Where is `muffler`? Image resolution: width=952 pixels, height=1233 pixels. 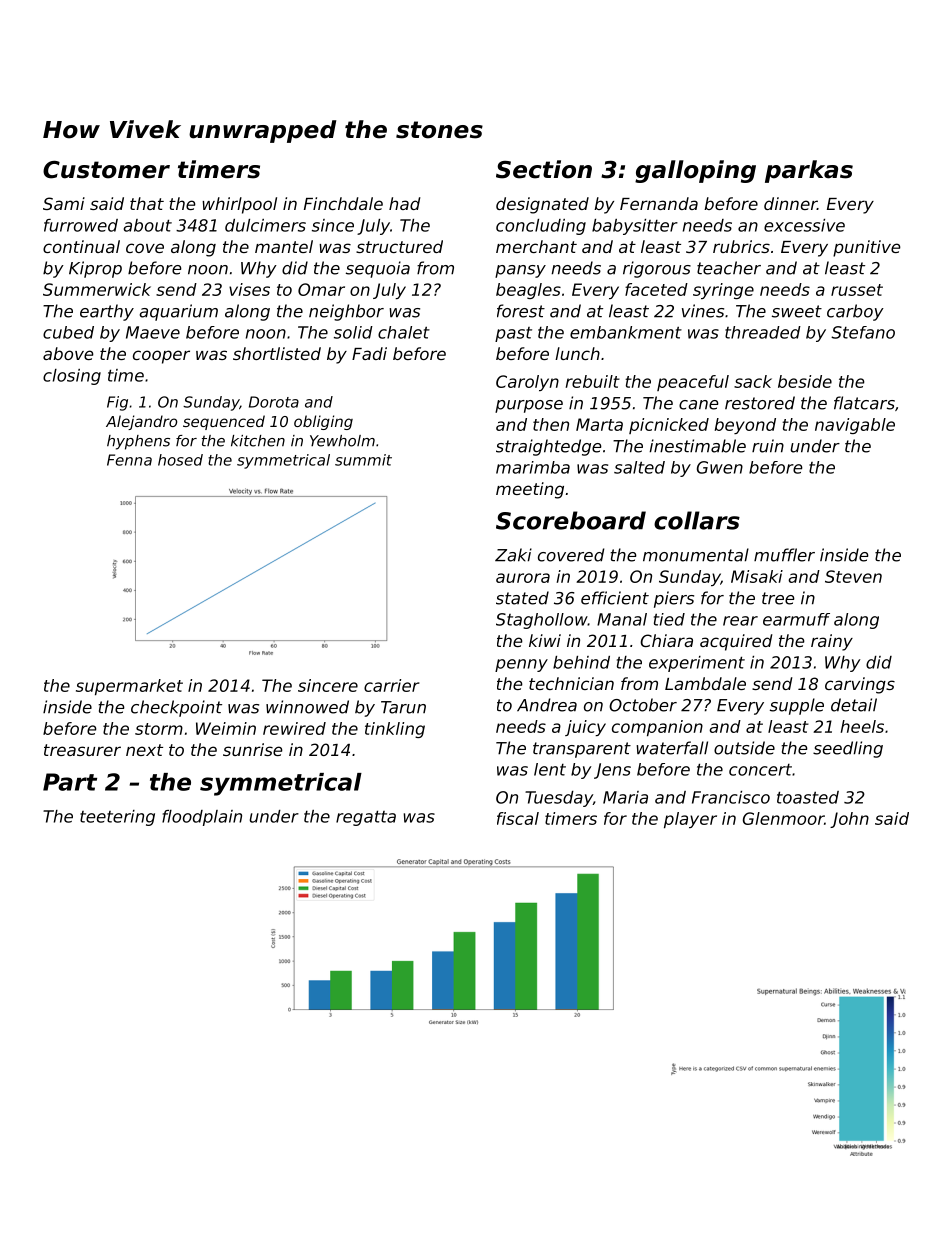 muffler is located at coordinates (784, 555).
